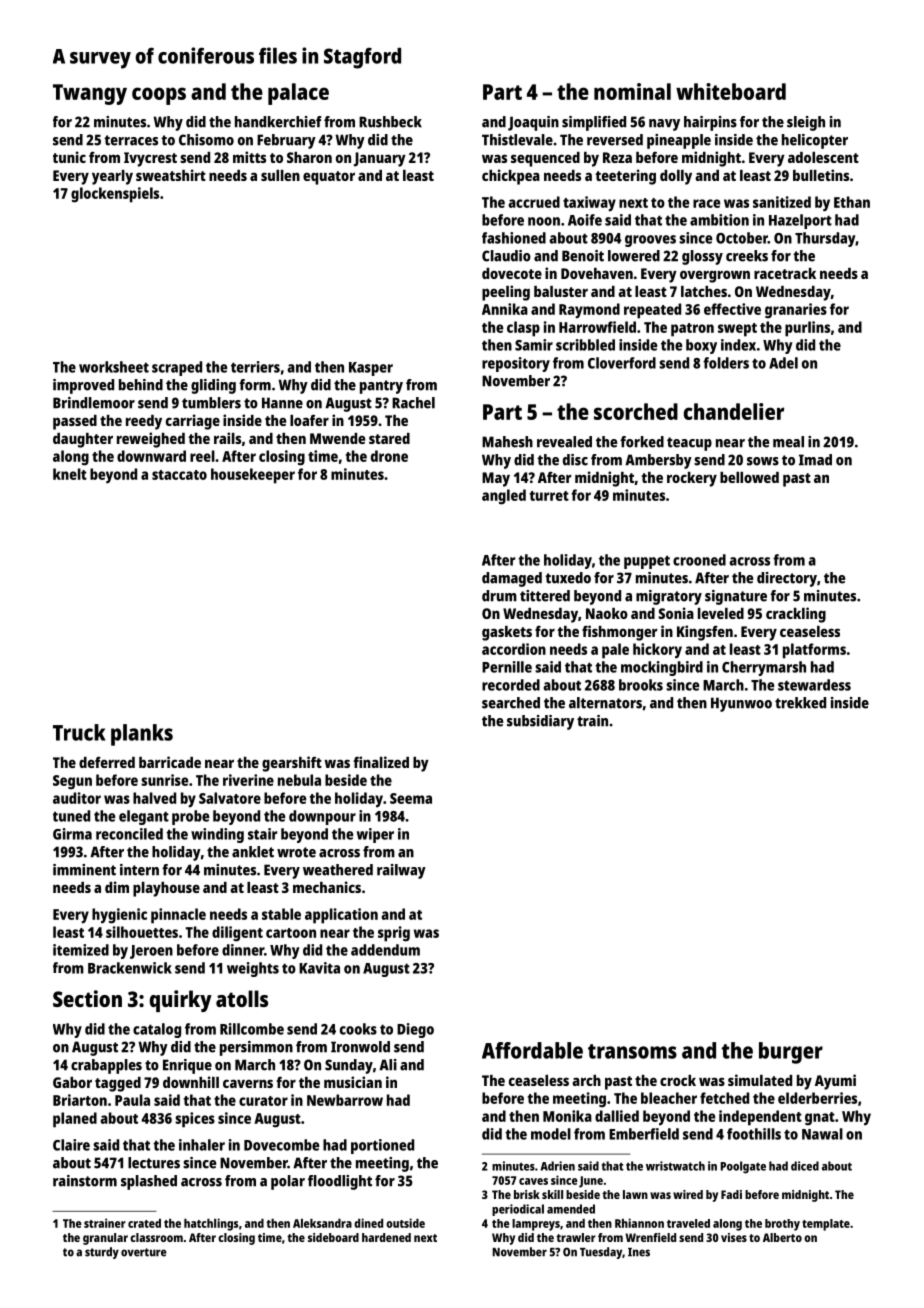 The height and width of the screenshot is (1308, 924). I want to click on creeks, so click(747, 256).
